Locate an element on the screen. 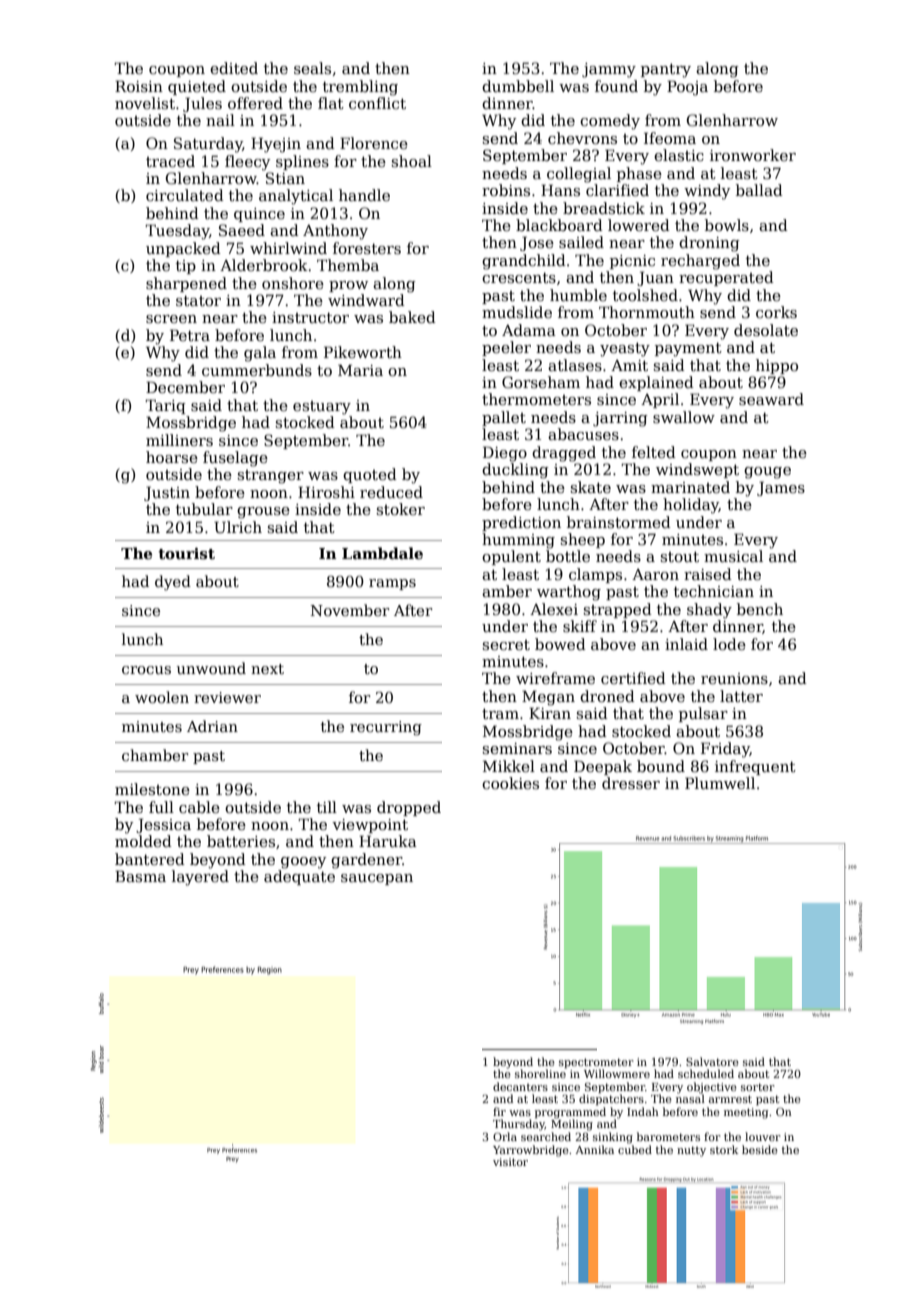  edited is located at coordinates (234, 68).
